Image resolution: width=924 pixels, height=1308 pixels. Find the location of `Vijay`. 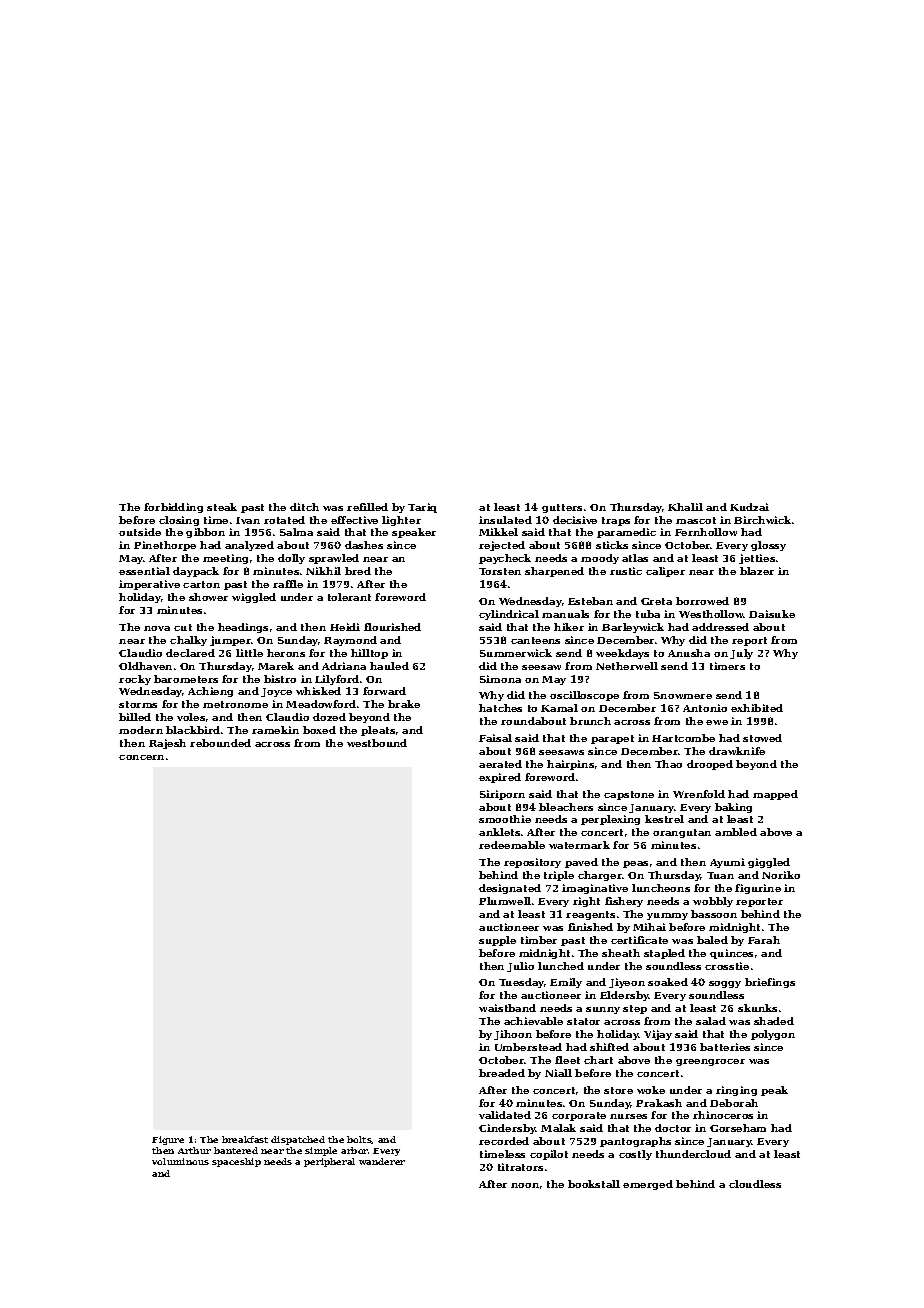

Vijay is located at coordinates (658, 1035).
